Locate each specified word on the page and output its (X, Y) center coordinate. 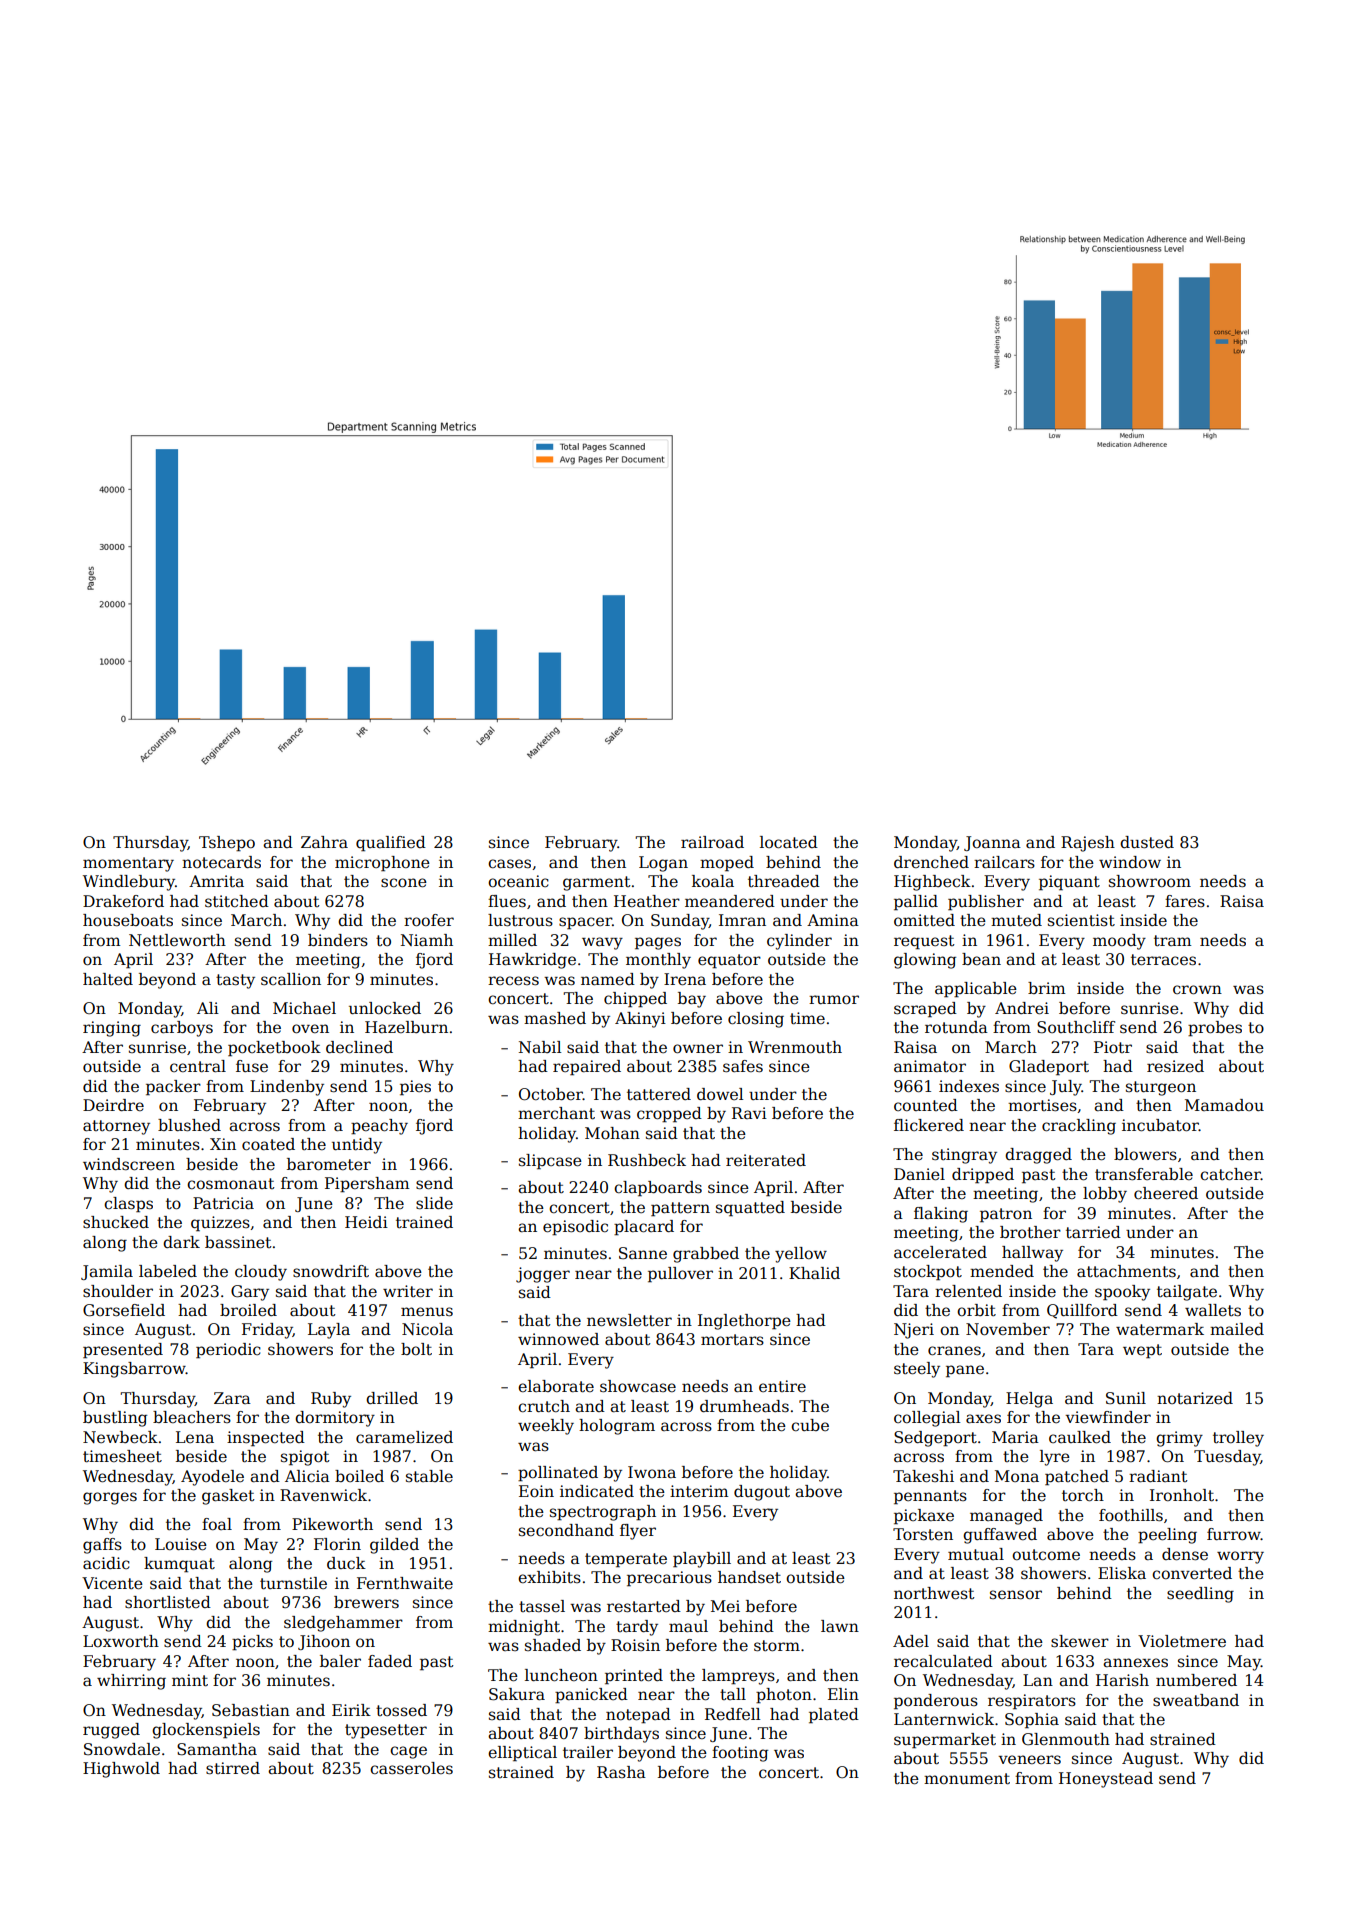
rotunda (956, 1027)
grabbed (706, 1255)
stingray (964, 1156)
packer (173, 1088)
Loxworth (121, 1641)
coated (268, 1144)
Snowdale (122, 1749)
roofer (429, 920)
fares (1185, 901)
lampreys (738, 1677)
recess (513, 981)
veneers (1030, 1760)
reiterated (766, 1160)
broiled (248, 1310)
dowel (720, 1094)
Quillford (1082, 1311)
